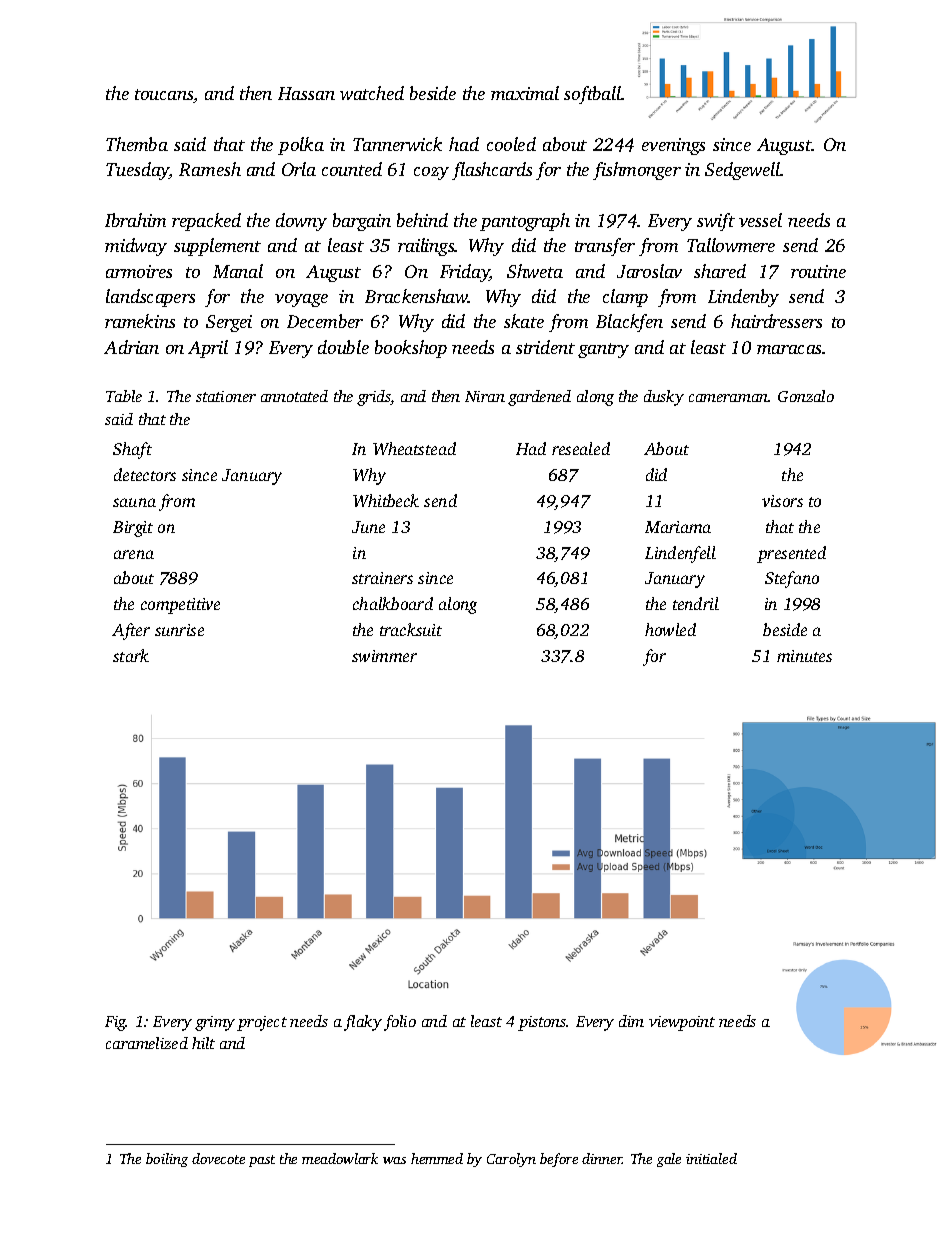 The height and width of the page is (1233, 952). Describe the element at coordinates (393, 603) in the page. I see `chalkboard` at that location.
